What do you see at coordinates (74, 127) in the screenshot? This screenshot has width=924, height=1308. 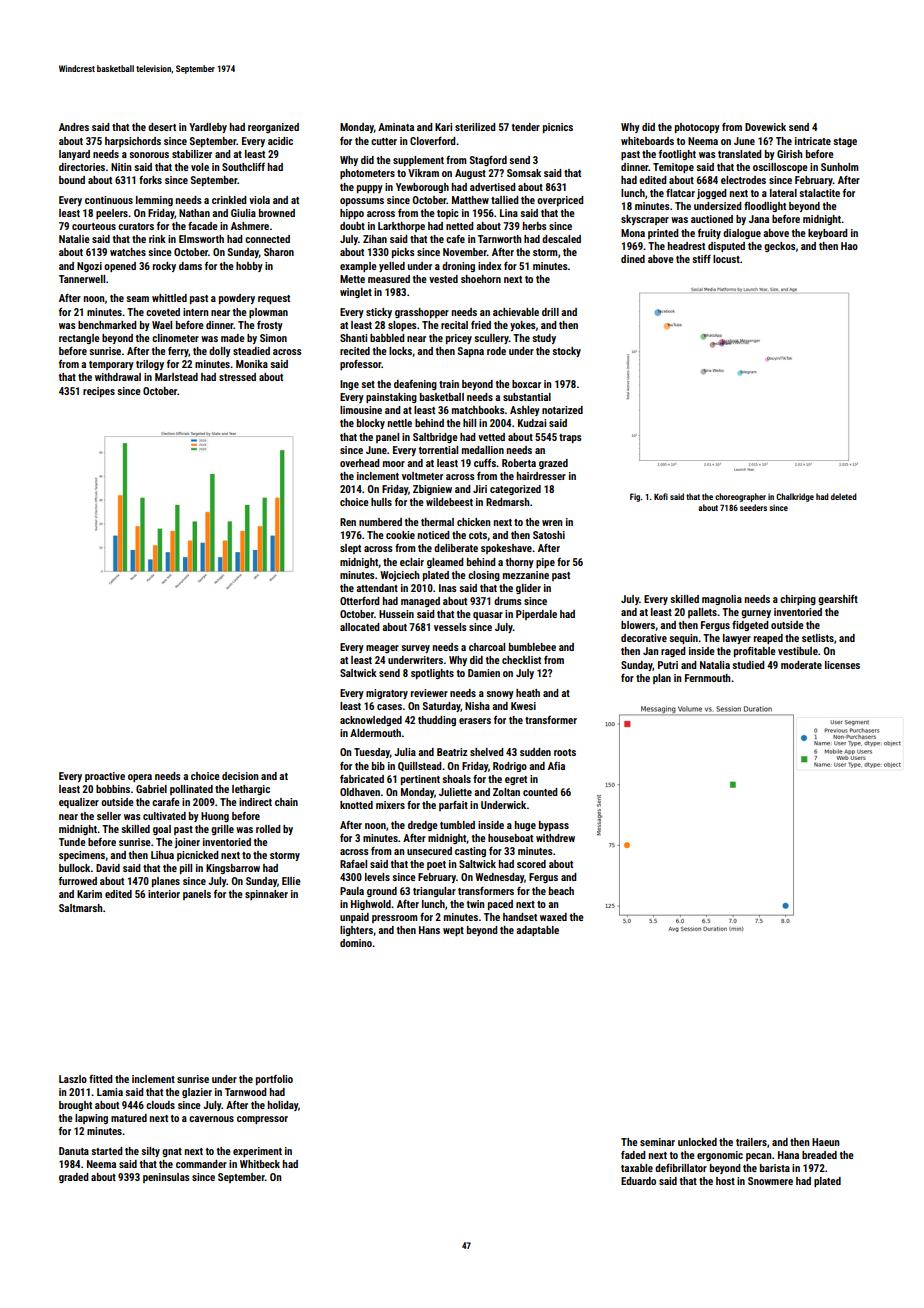 I see `Andres` at bounding box center [74, 127].
